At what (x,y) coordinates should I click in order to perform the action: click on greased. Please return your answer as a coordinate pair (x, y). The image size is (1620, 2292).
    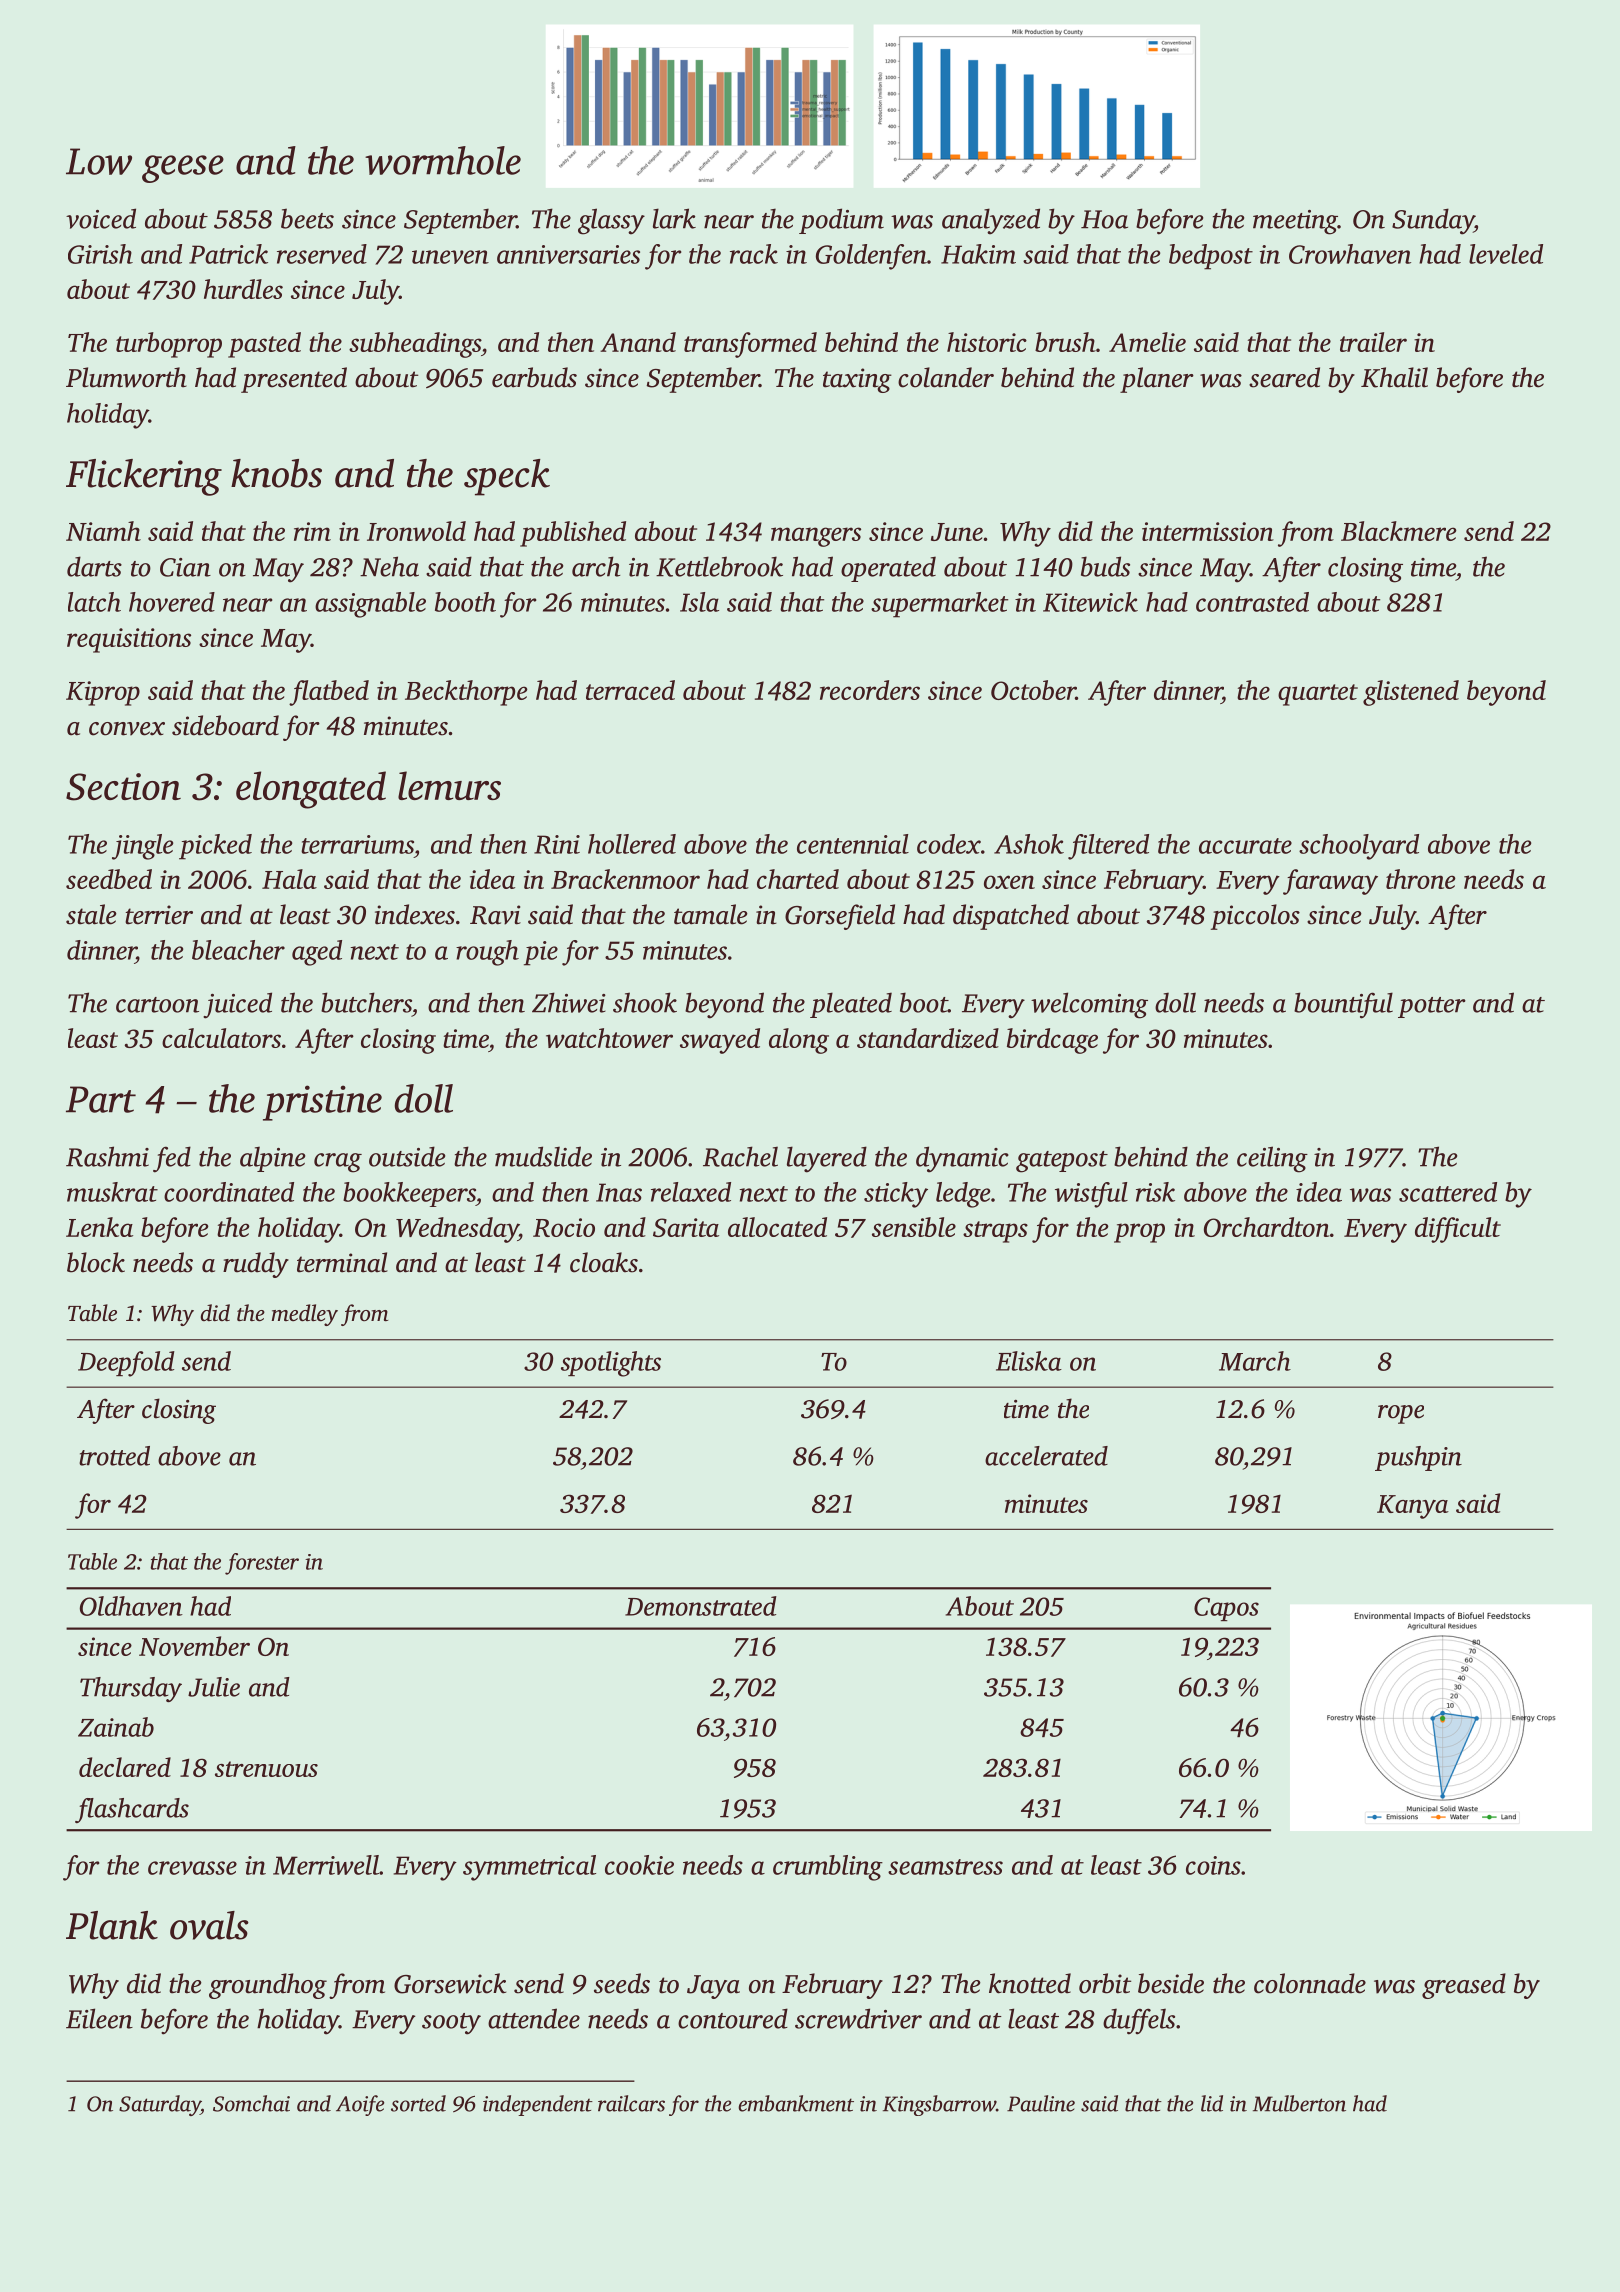
    Looking at the image, I should click on (1464, 1986).
